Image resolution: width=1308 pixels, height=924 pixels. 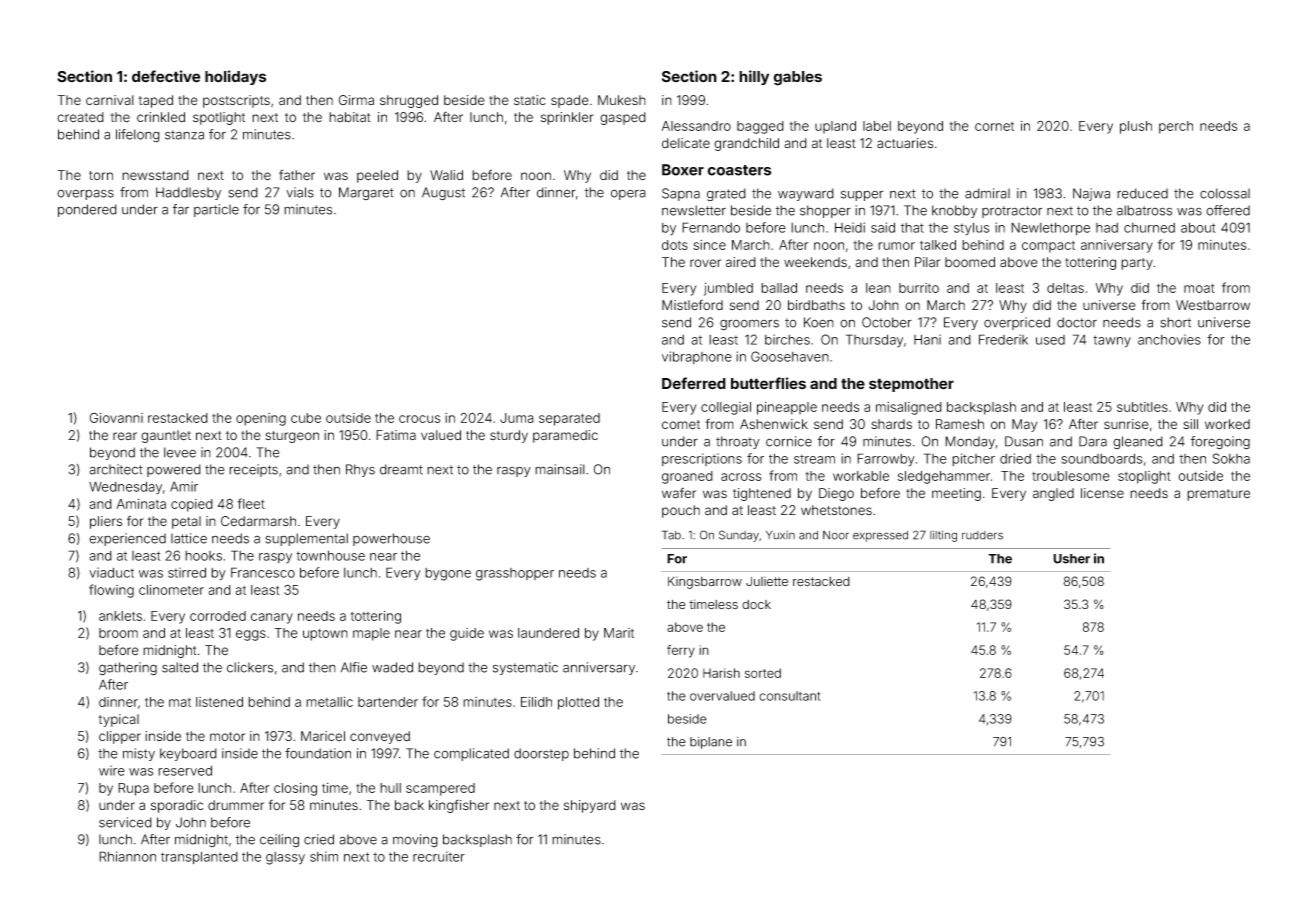 I want to click on systematic, so click(x=525, y=668).
